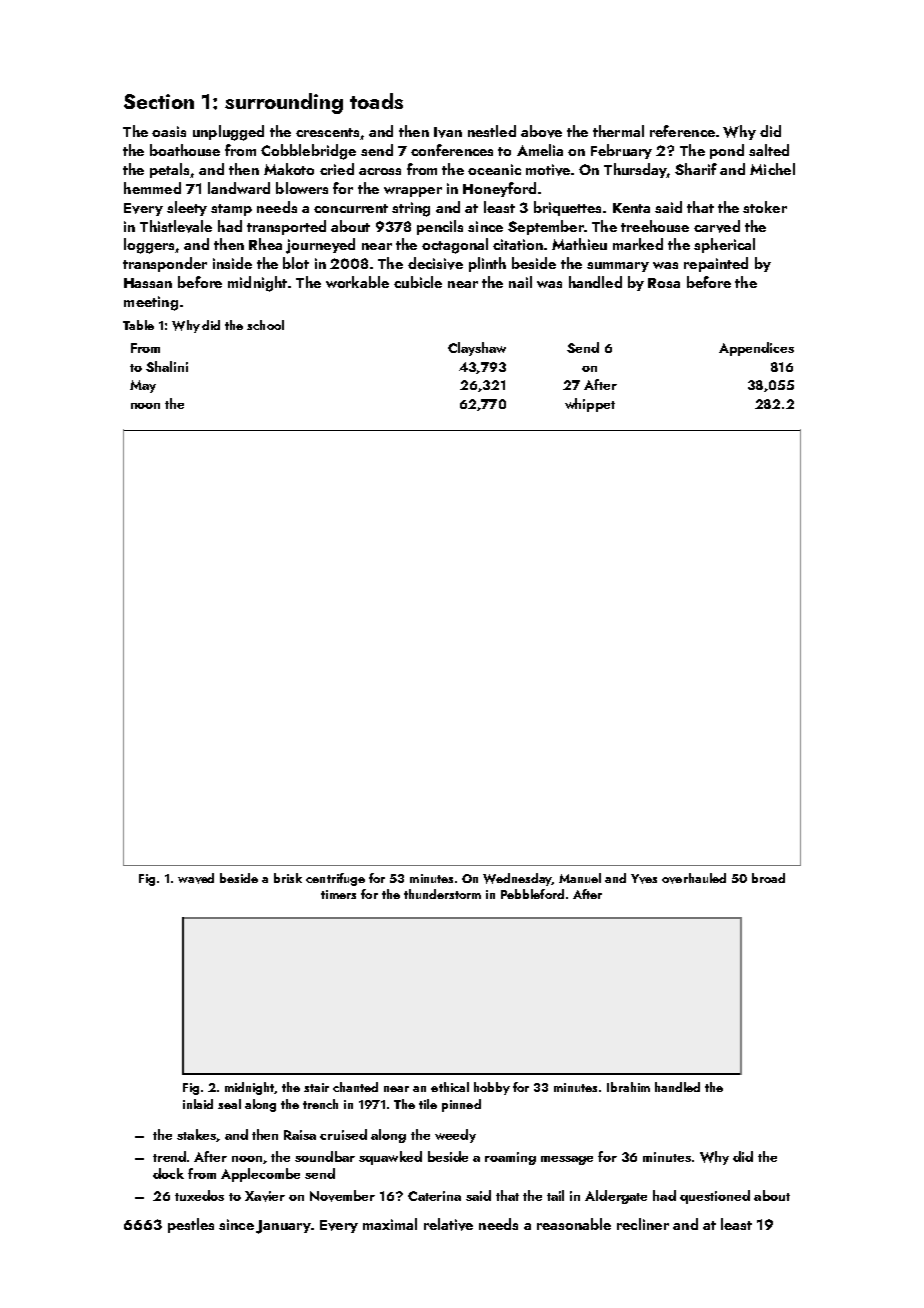 The width and height of the screenshot is (924, 1308). I want to click on reasonable, so click(574, 1224).
